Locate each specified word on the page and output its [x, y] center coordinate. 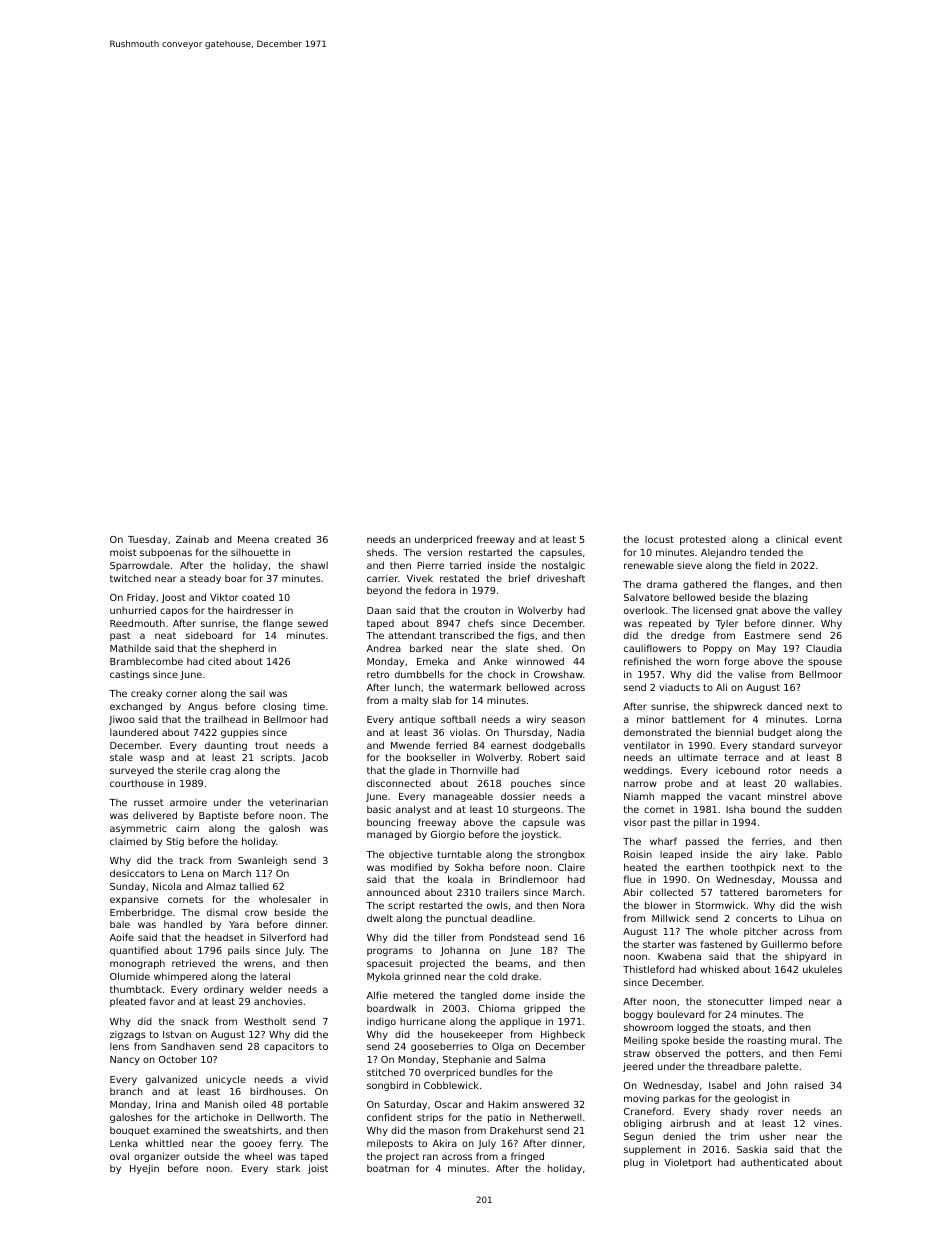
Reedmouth [137, 623]
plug [634, 1163]
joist [318, 1169]
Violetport [688, 1163]
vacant [745, 796]
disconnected [399, 783]
